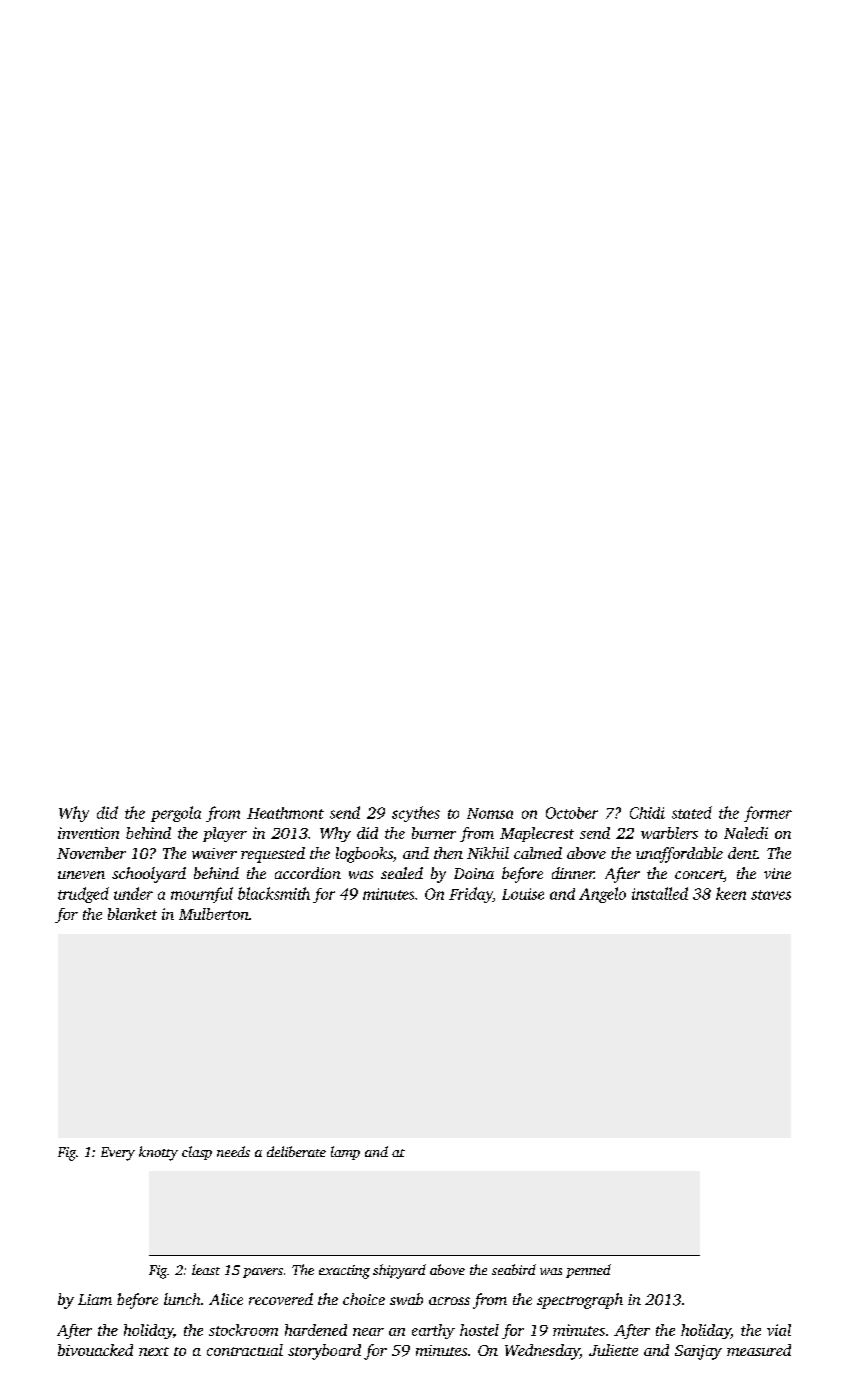  Describe the element at coordinates (132, 914) in the image. I see `blanket` at that location.
